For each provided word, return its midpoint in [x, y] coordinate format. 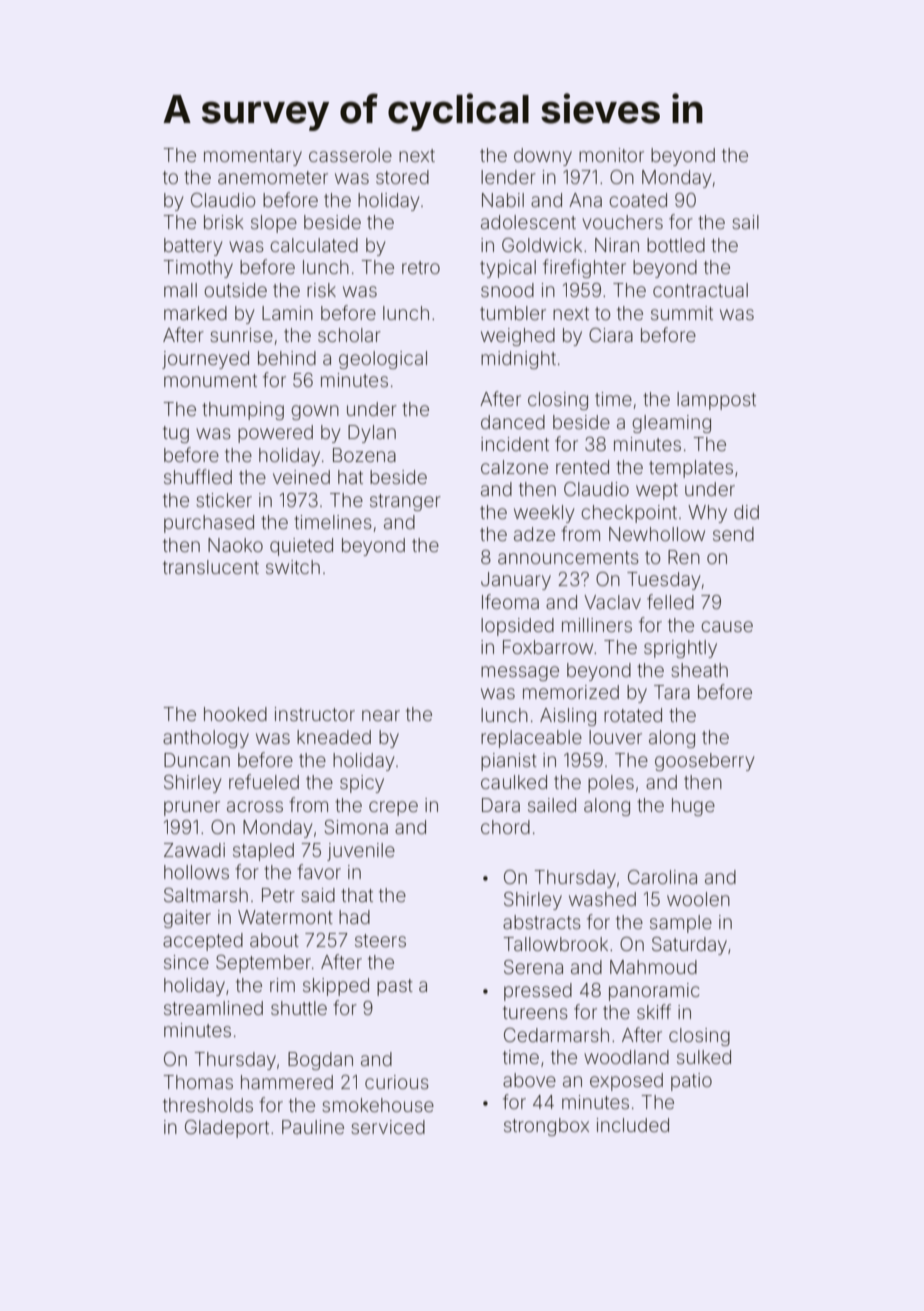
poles [611, 784]
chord [505, 827]
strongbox [546, 1127]
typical [508, 269]
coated [638, 200]
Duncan [197, 760]
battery [193, 247]
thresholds [208, 1105]
